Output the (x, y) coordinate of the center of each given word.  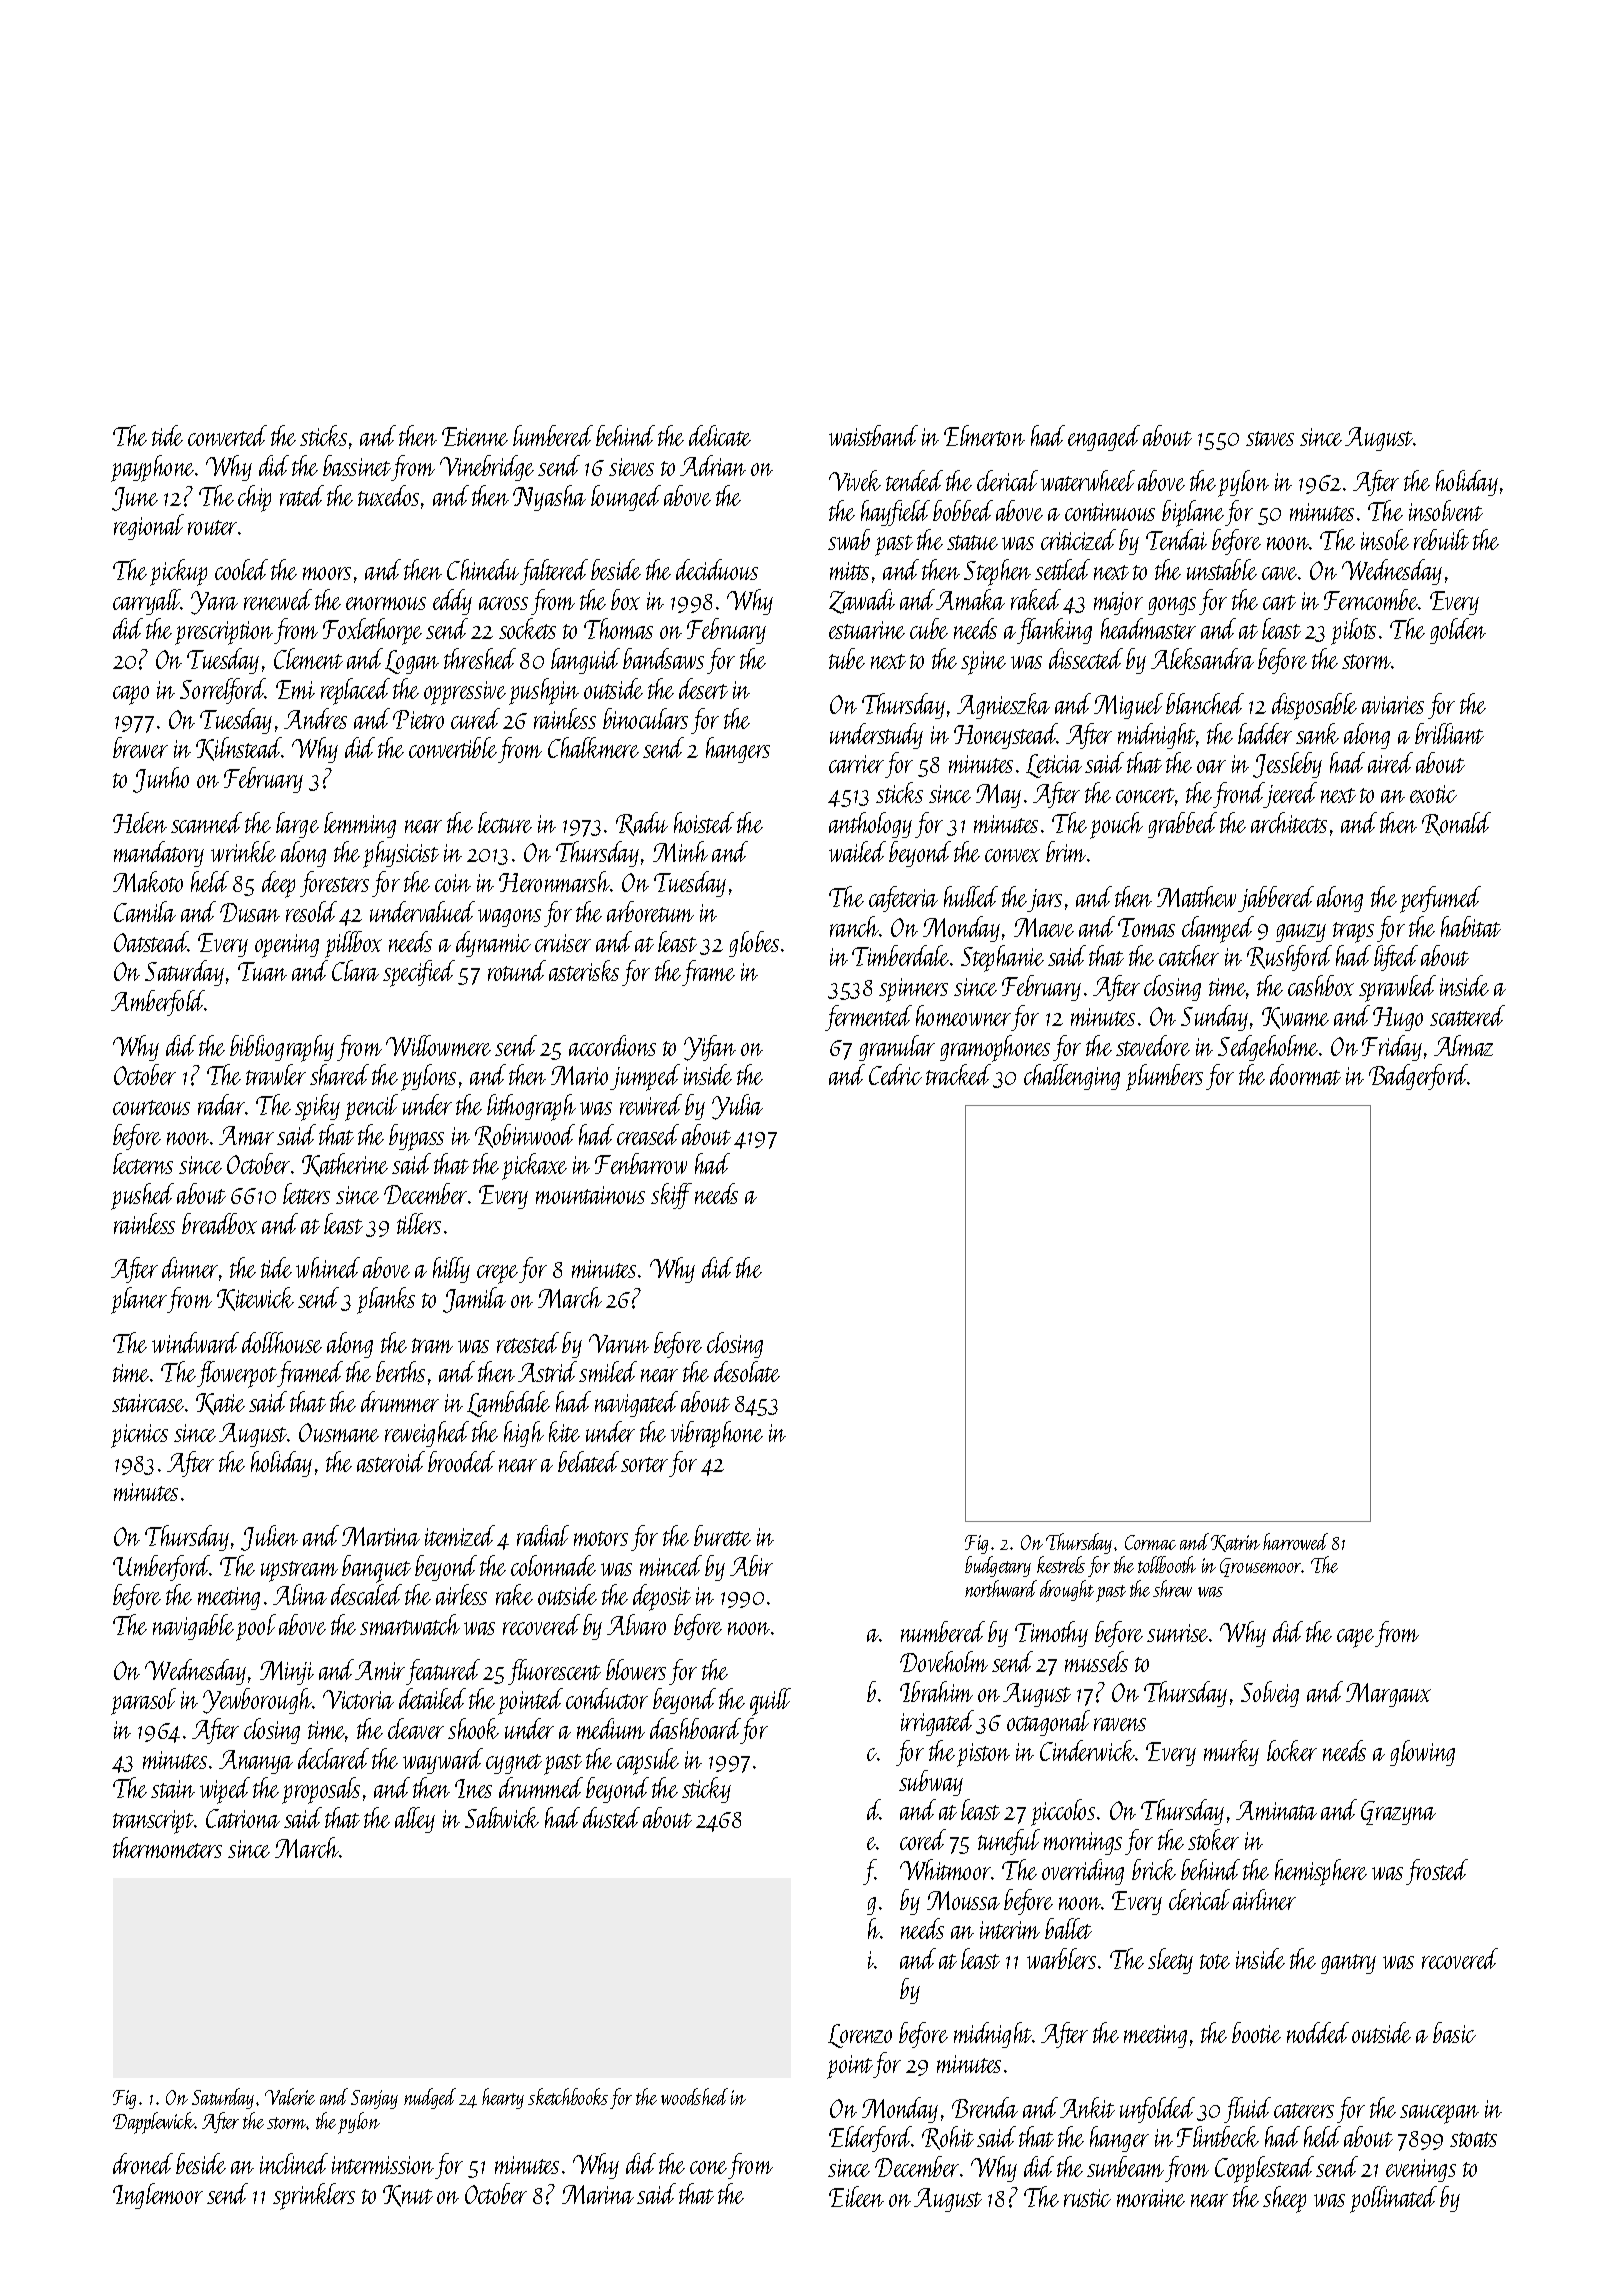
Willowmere (438, 1045)
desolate (747, 1371)
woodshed (694, 2096)
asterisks (584, 970)
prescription (224, 633)
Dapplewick (154, 2123)
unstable (1222, 569)
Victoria (358, 1699)
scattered (1467, 1015)
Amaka (971, 599)
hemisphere (1321, 1872)
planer (139, 1300)
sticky (706, 1790)
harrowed (1295, 1541)
